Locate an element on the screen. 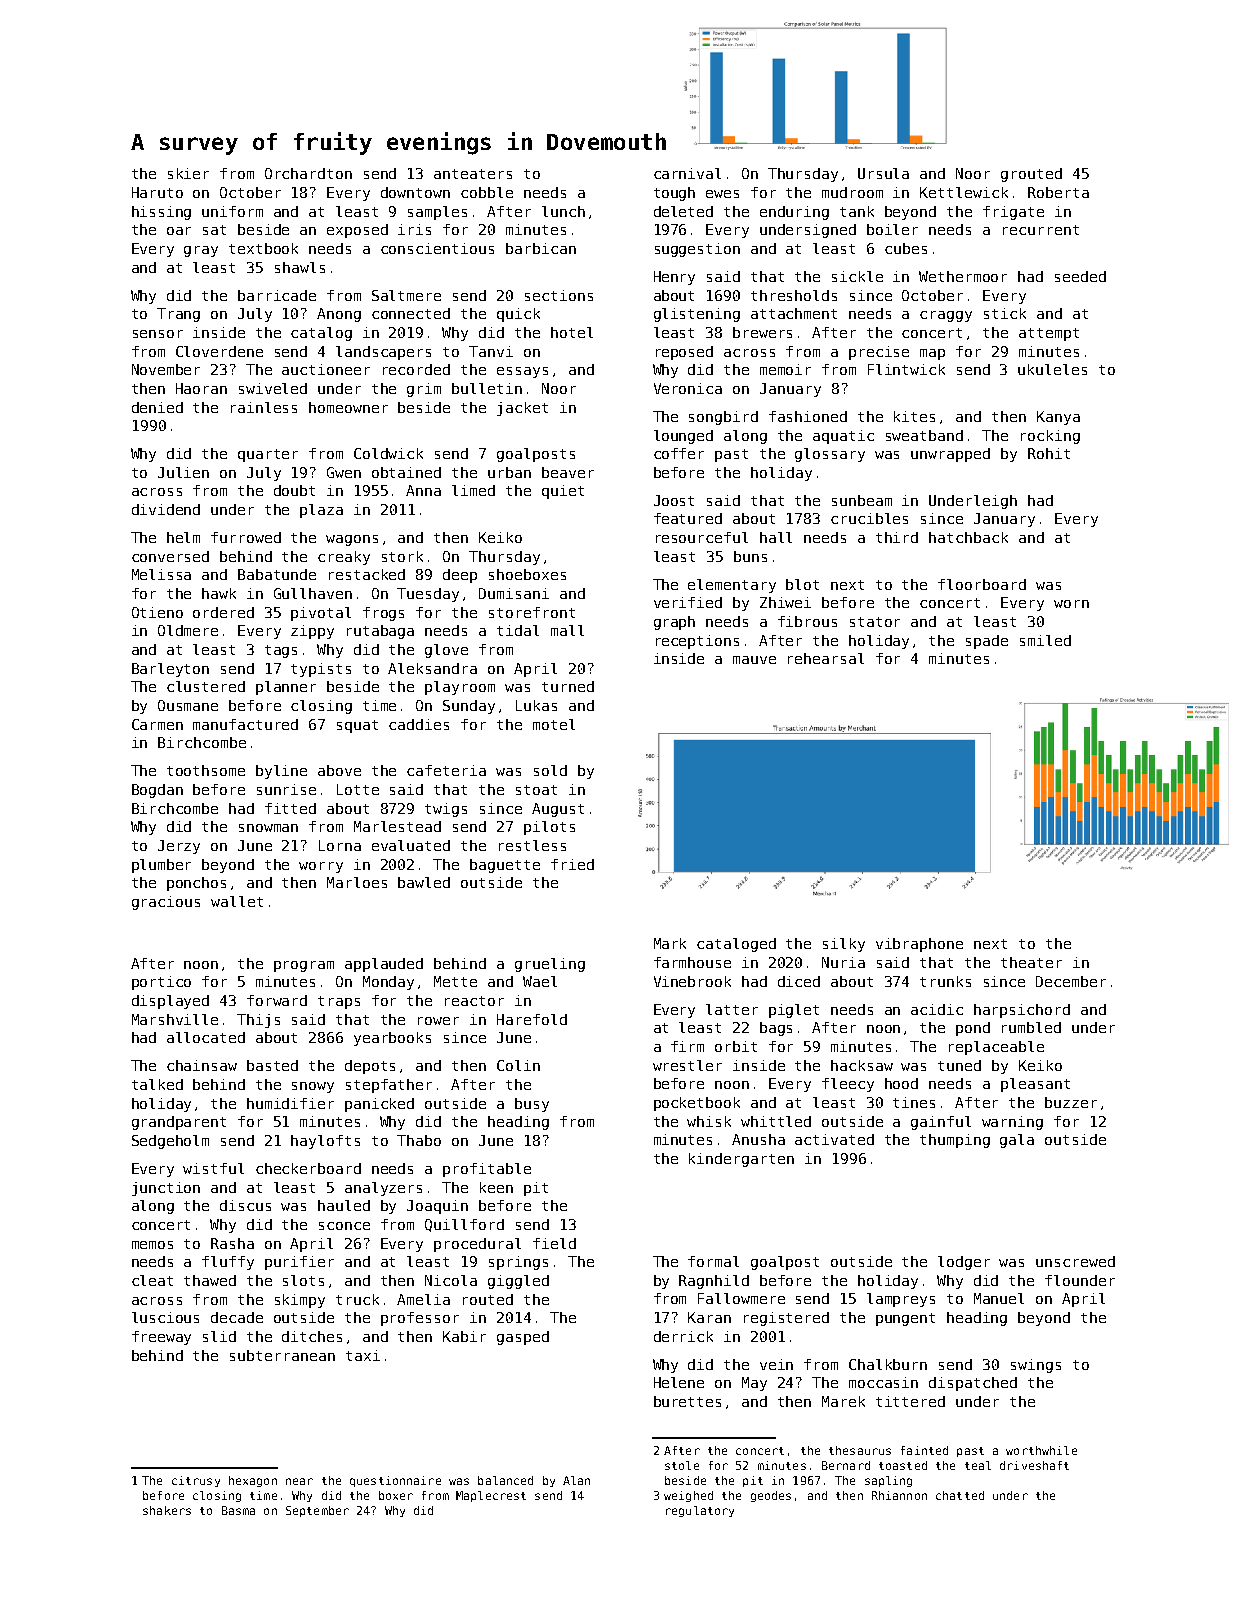  Ursula is located at coordinates (883, 173).
